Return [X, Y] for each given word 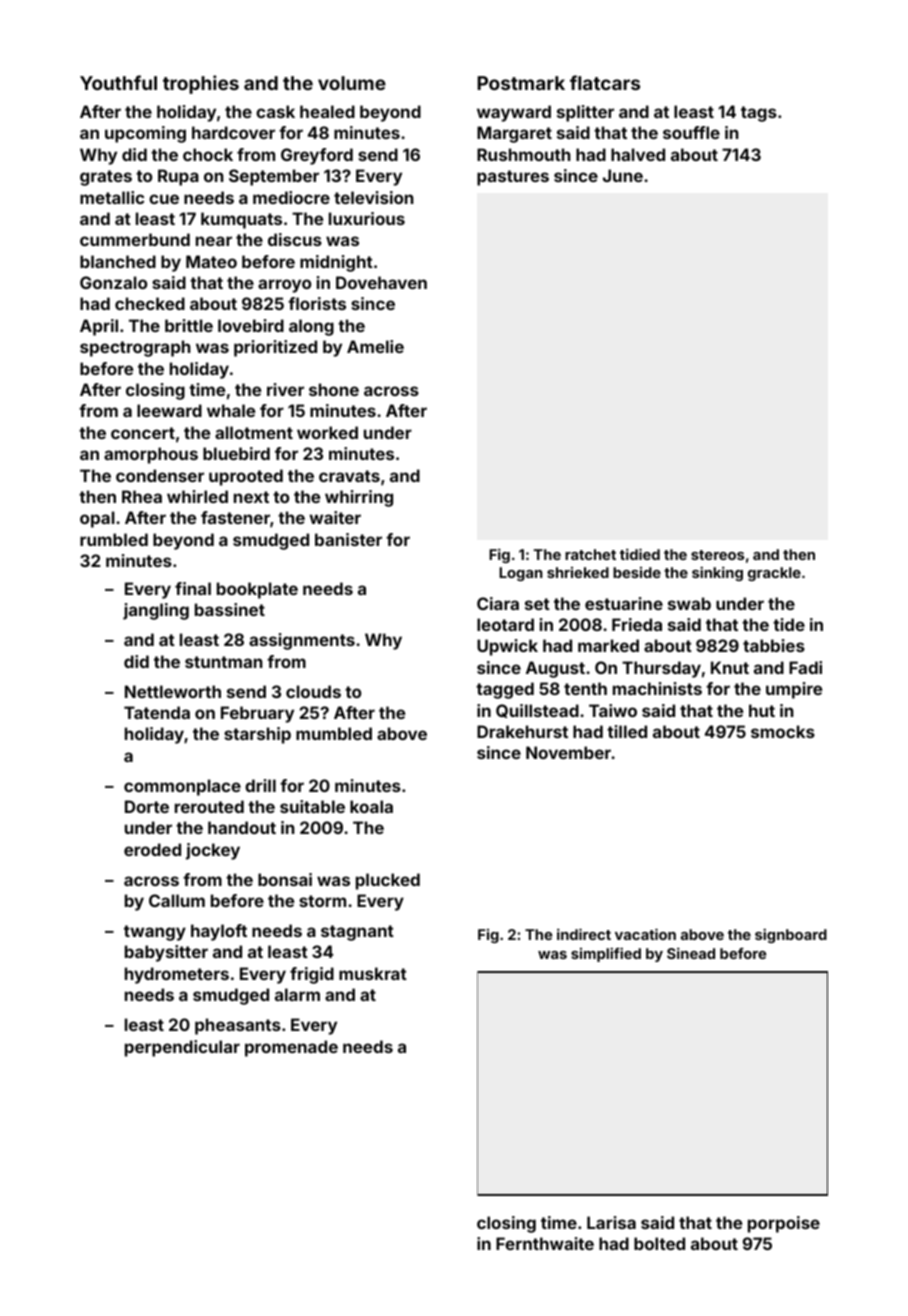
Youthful [118, 82]
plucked [388, 881]
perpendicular [182, 1048]
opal [97, 519]
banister [348, 539]
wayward [514, 113]
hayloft [219, 932]
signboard [791, 935]
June [623, 175]
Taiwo [613, 710]
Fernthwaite [545, 1243]
